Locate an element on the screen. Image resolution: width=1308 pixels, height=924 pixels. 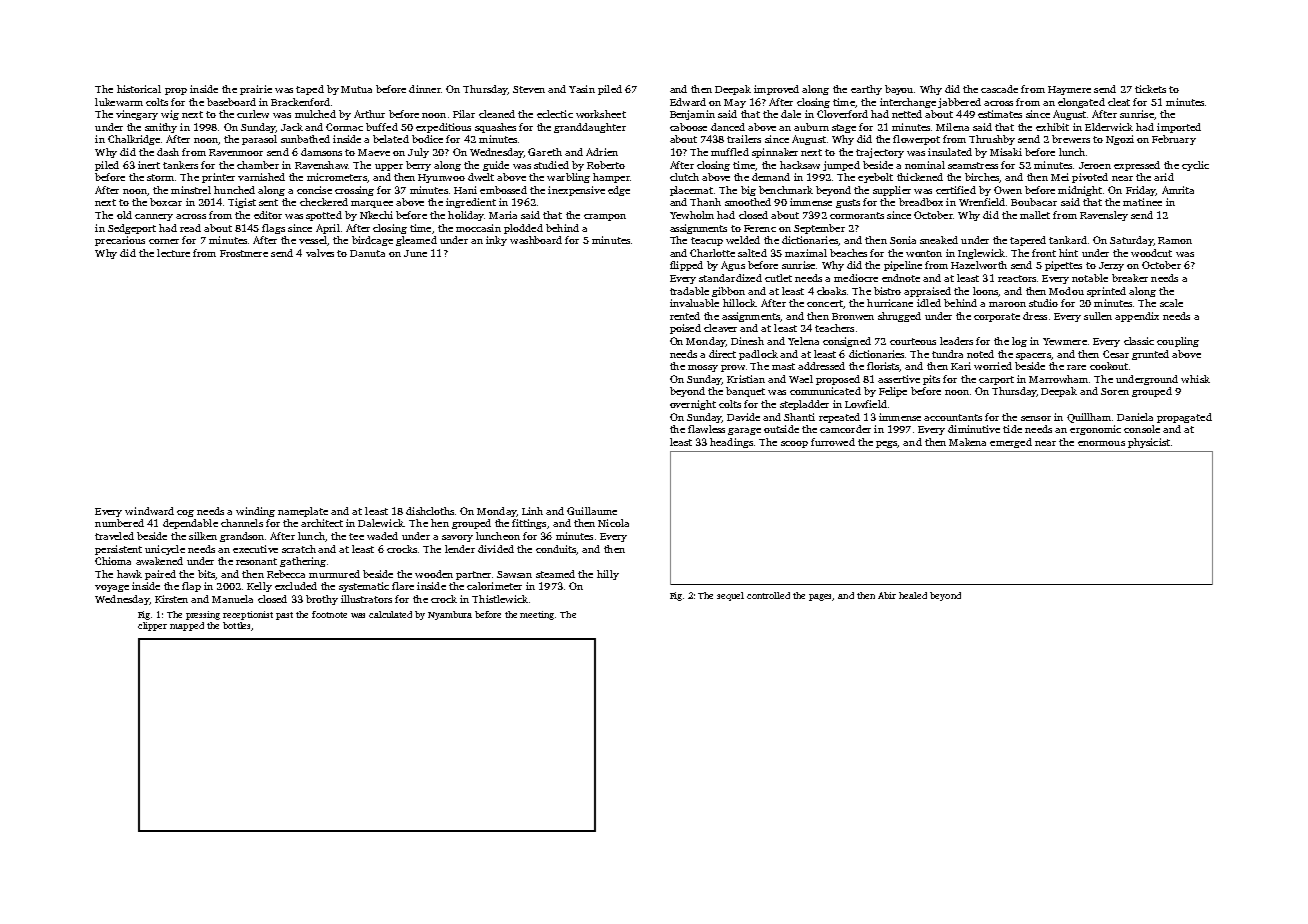
windward is located at coordinates (149, 511).
